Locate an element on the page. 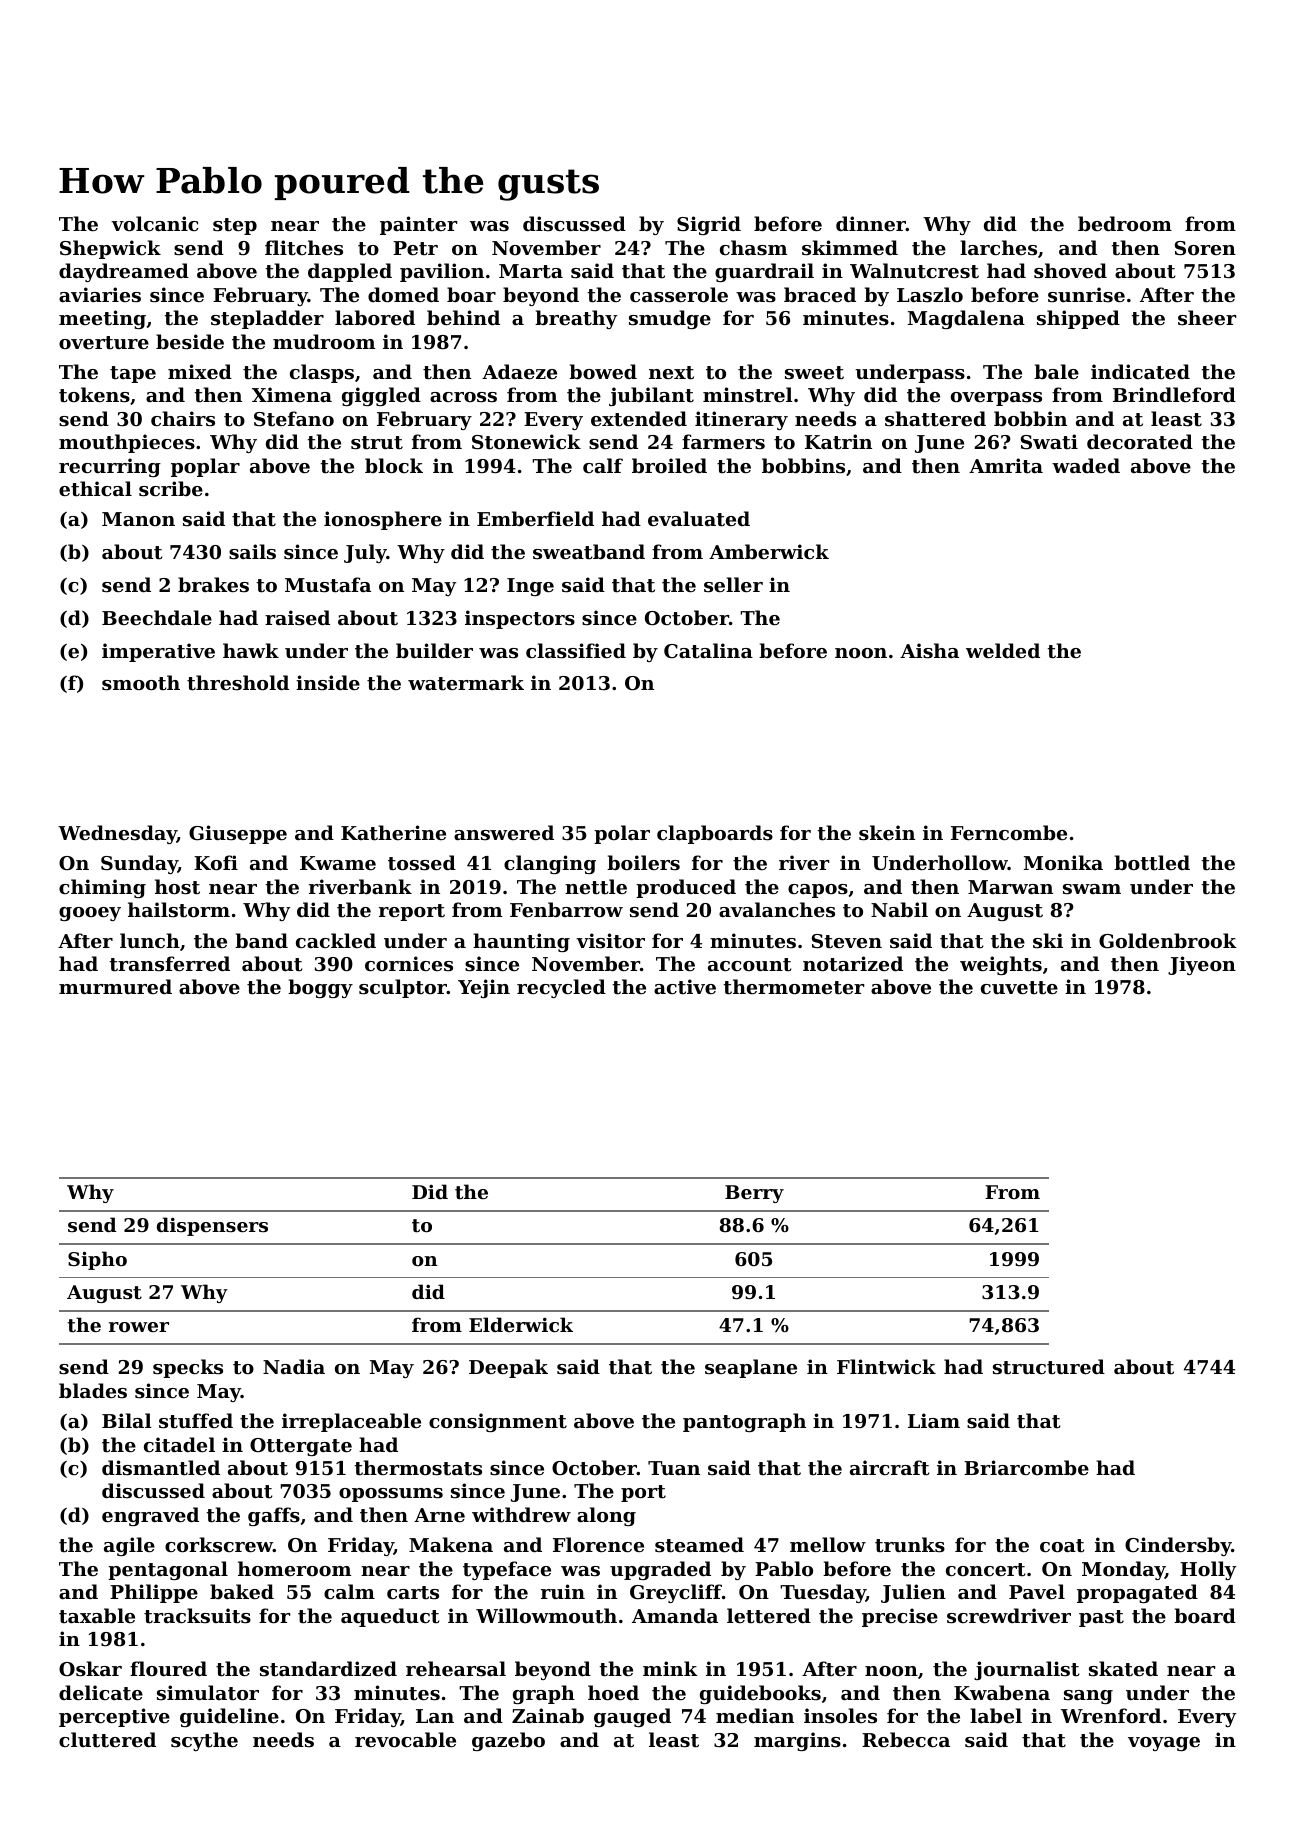  Catalina is located at coordinates (708, 651).
